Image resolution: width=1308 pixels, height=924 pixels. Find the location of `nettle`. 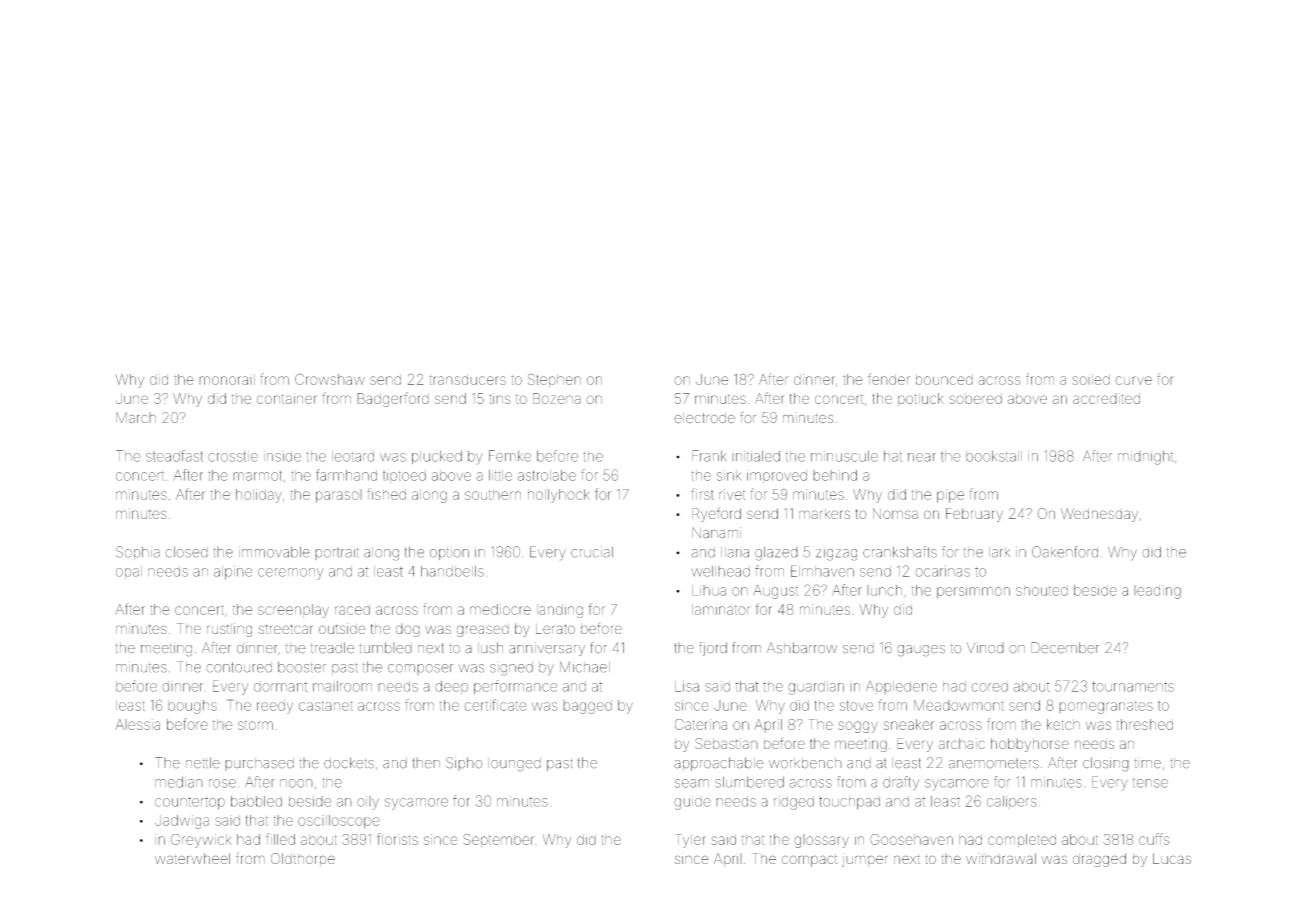

nettle is located at coordinates (203, 763).
